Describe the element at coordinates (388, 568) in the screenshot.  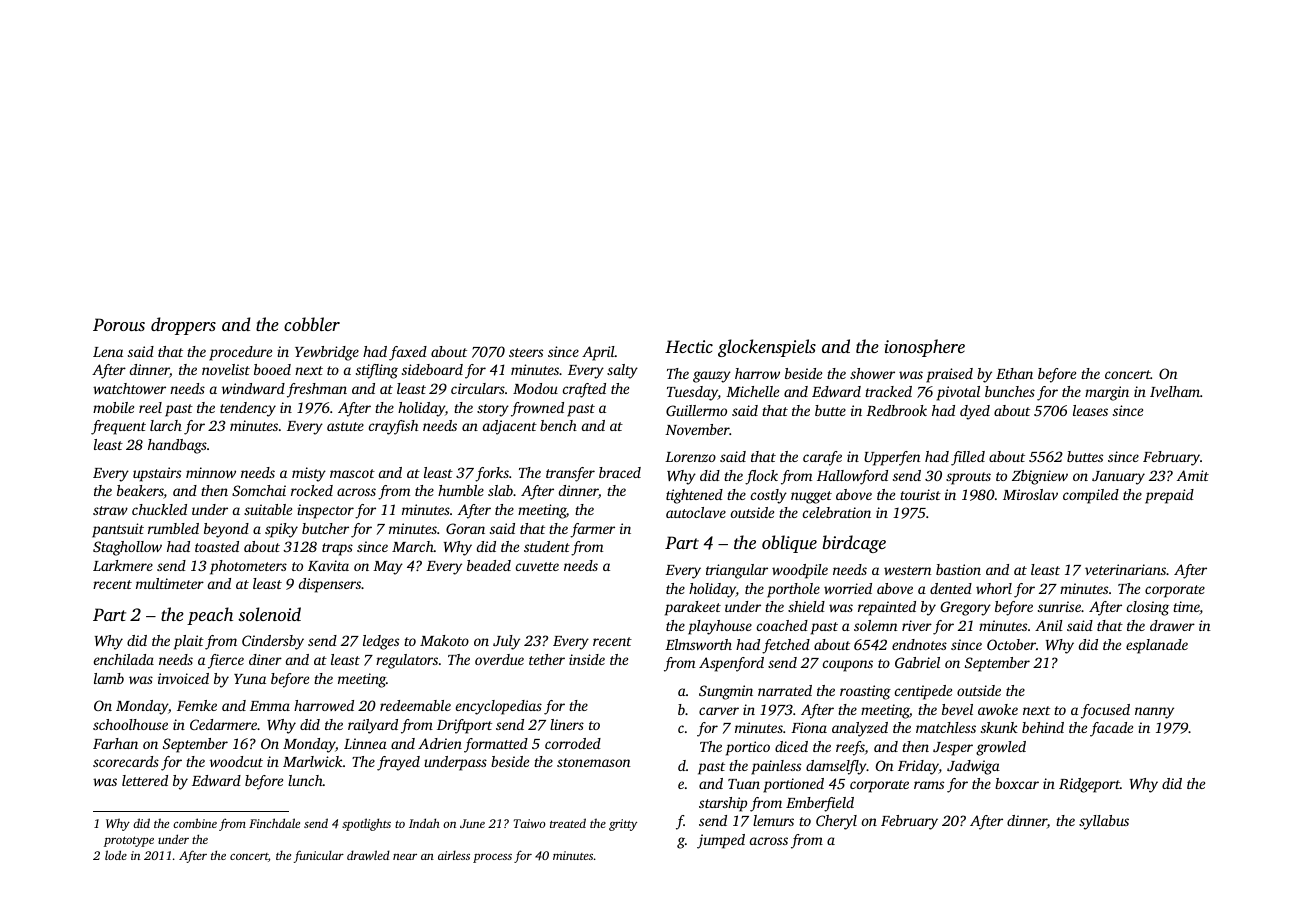
I see `May` at that location.
